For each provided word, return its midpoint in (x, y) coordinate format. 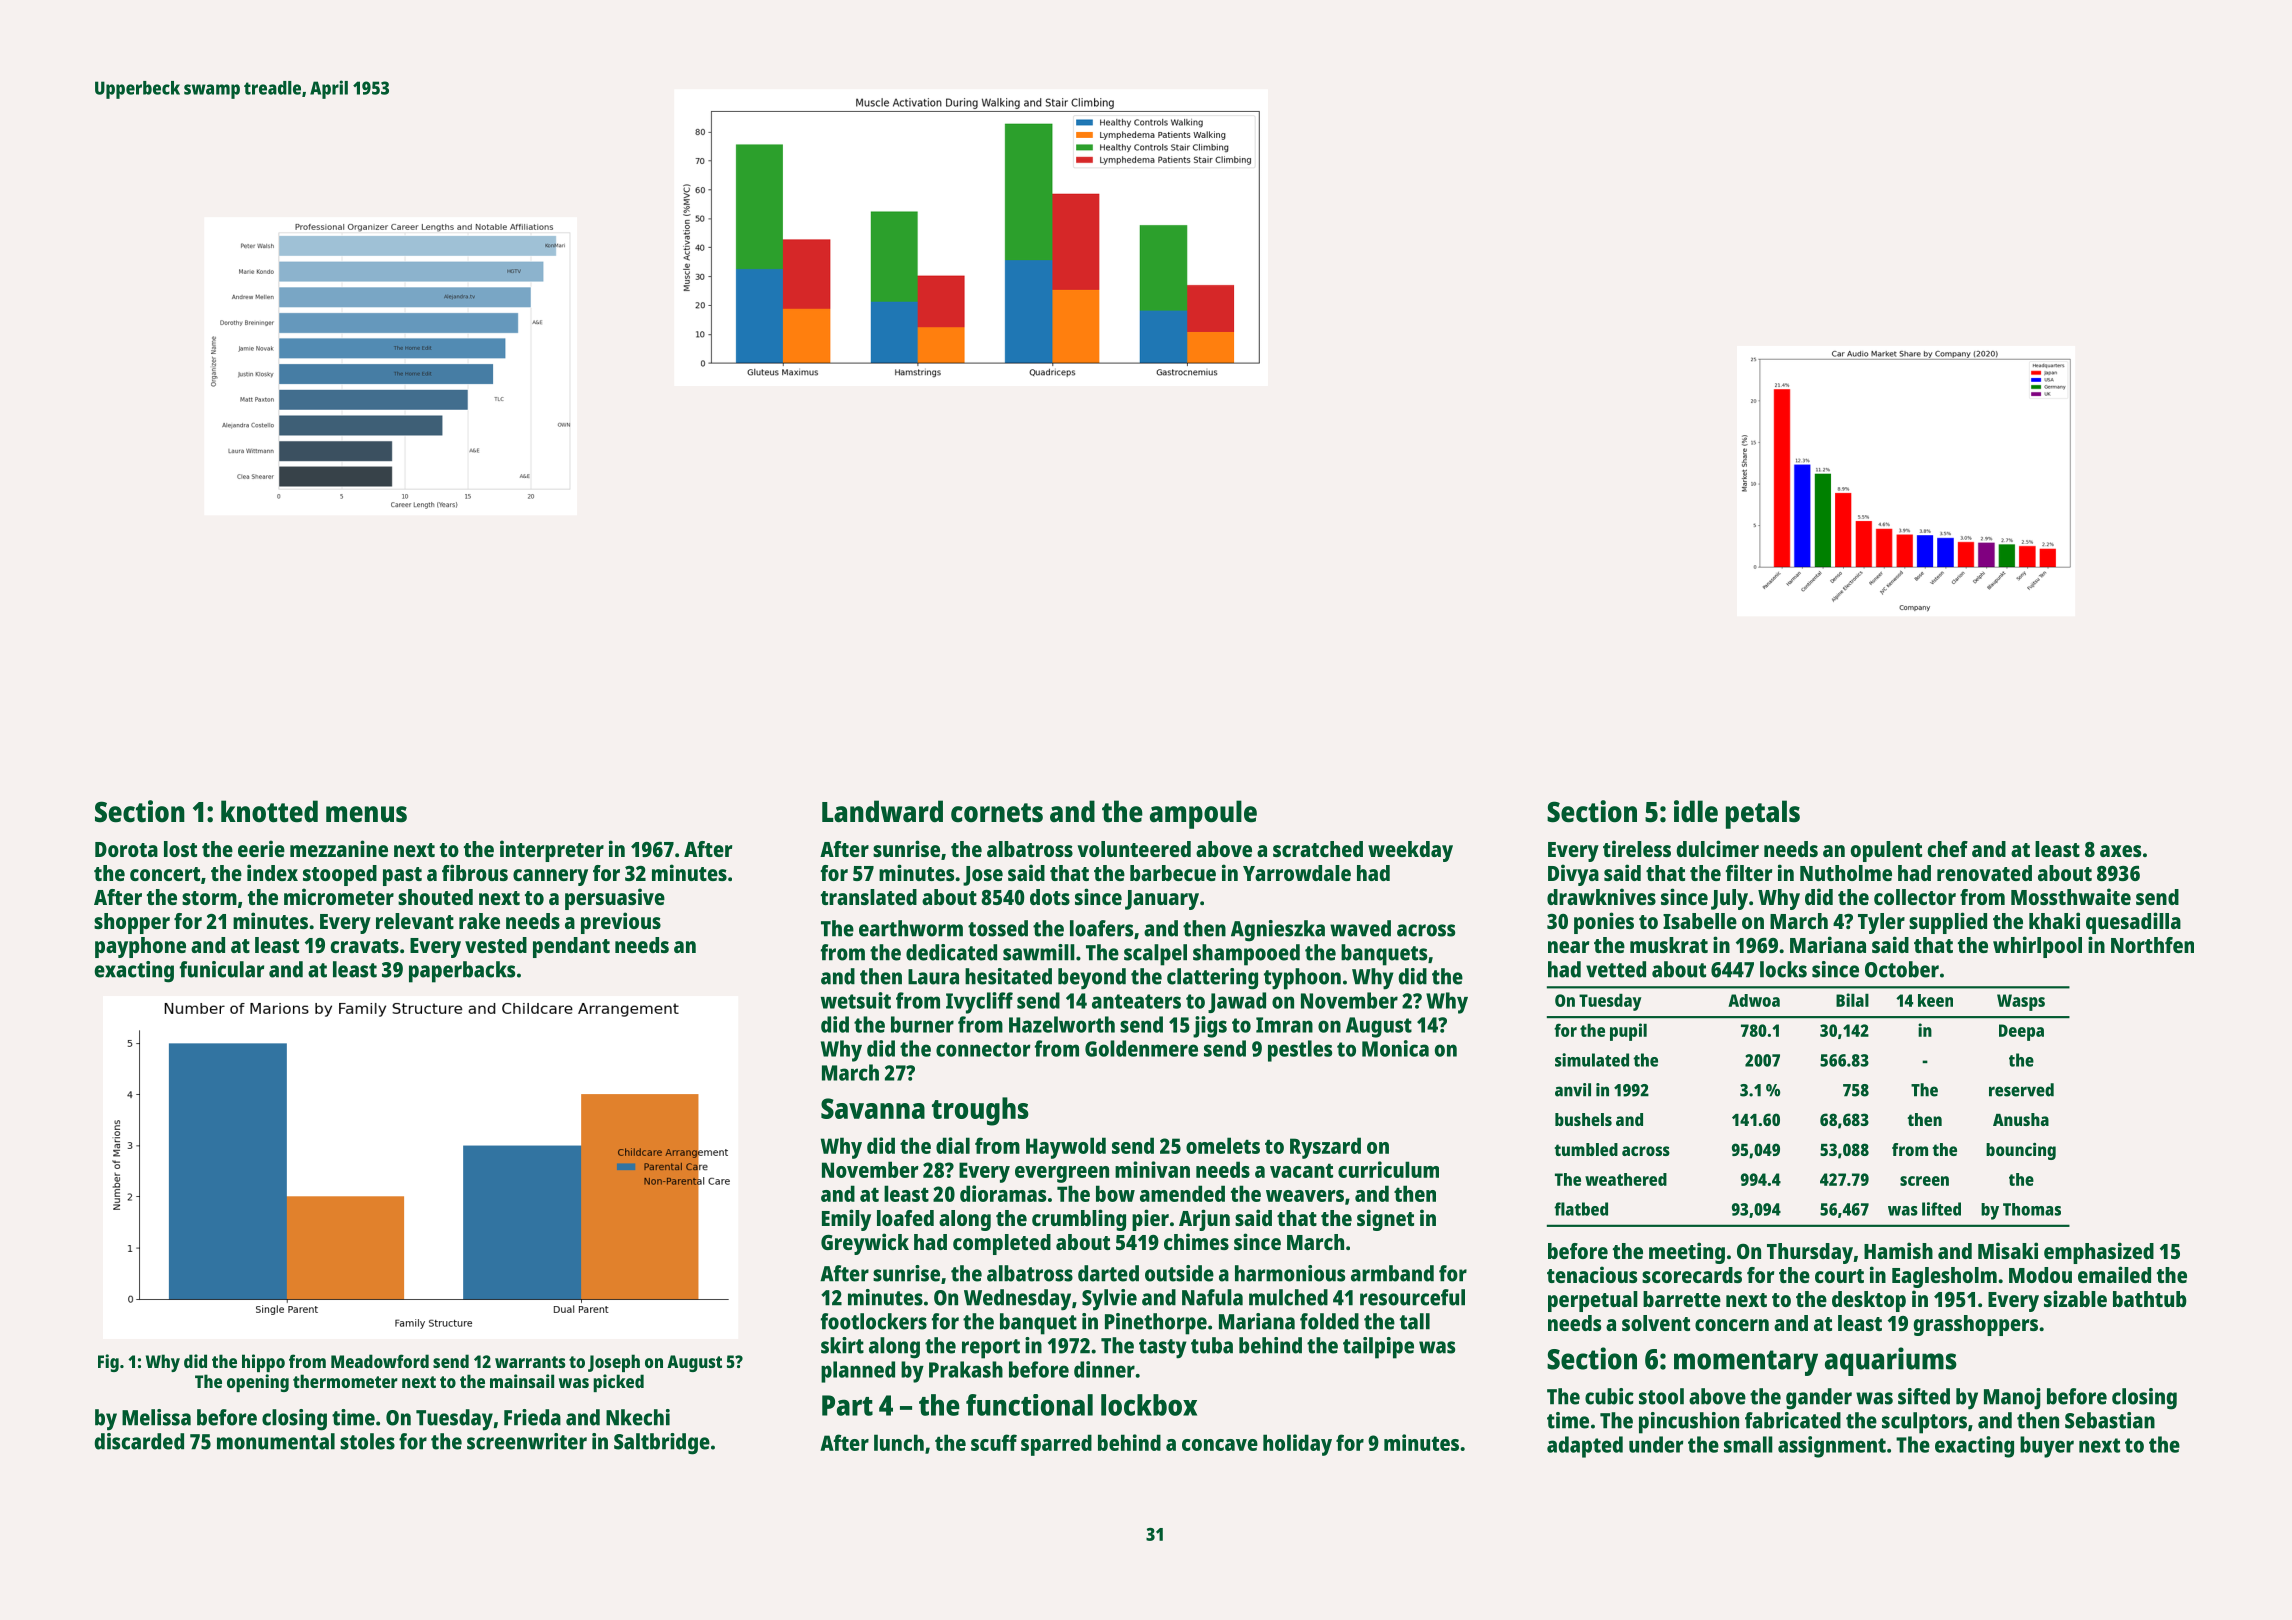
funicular (221, 969)
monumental (276, 1441)
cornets (997, 813)
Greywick (865, 1244)
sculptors (1924, 1423)
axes (2120, 851)
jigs (1210, 1027)
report (991, 1349)
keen (1935, 1000)
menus (366, 814)
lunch (899, 1442)
